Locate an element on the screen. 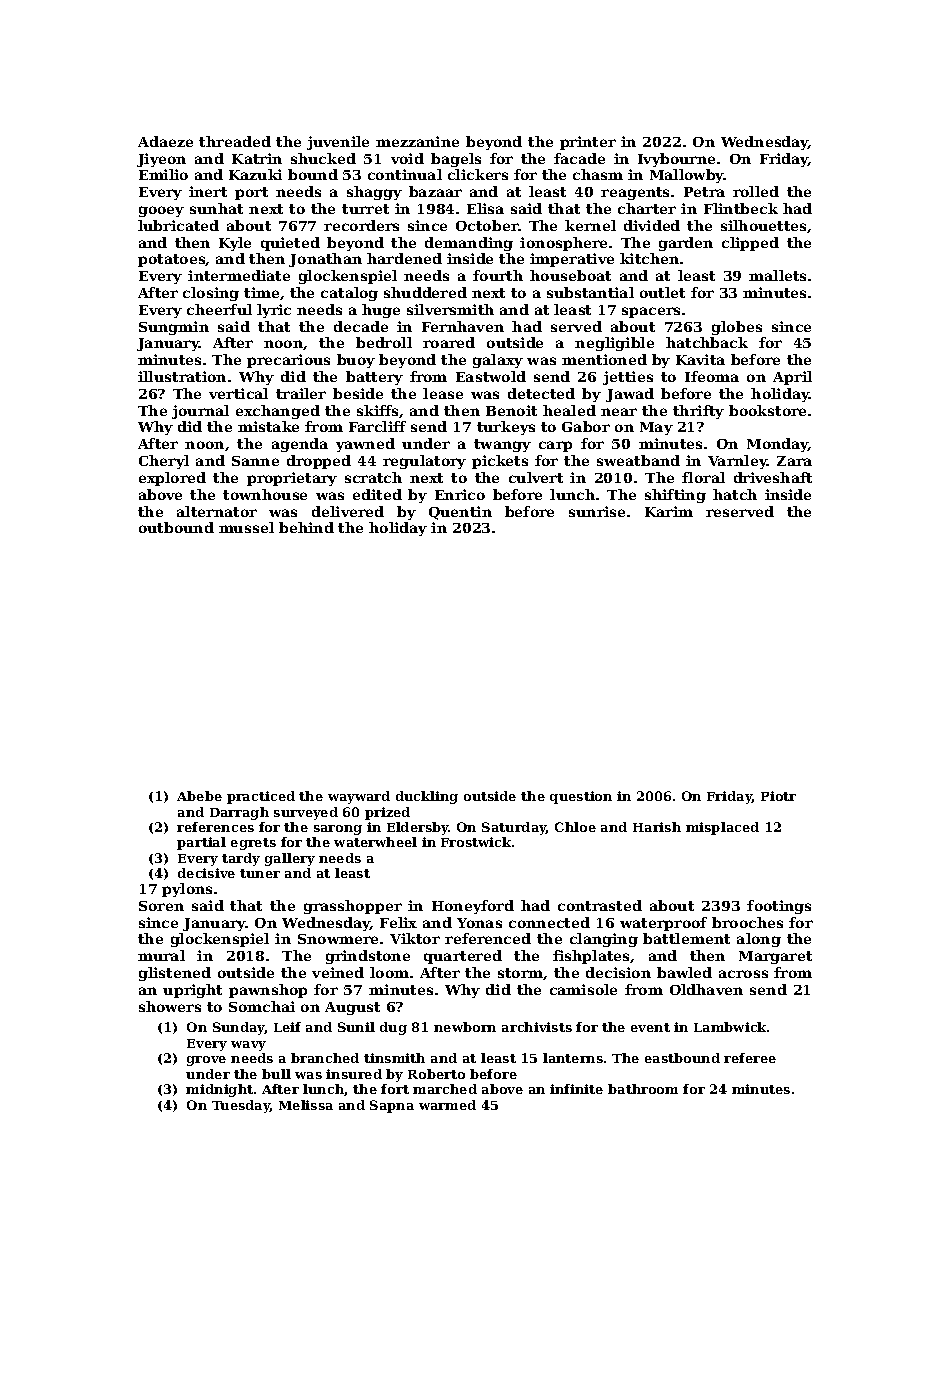  Piotr is located at coordinates (778, 796).
